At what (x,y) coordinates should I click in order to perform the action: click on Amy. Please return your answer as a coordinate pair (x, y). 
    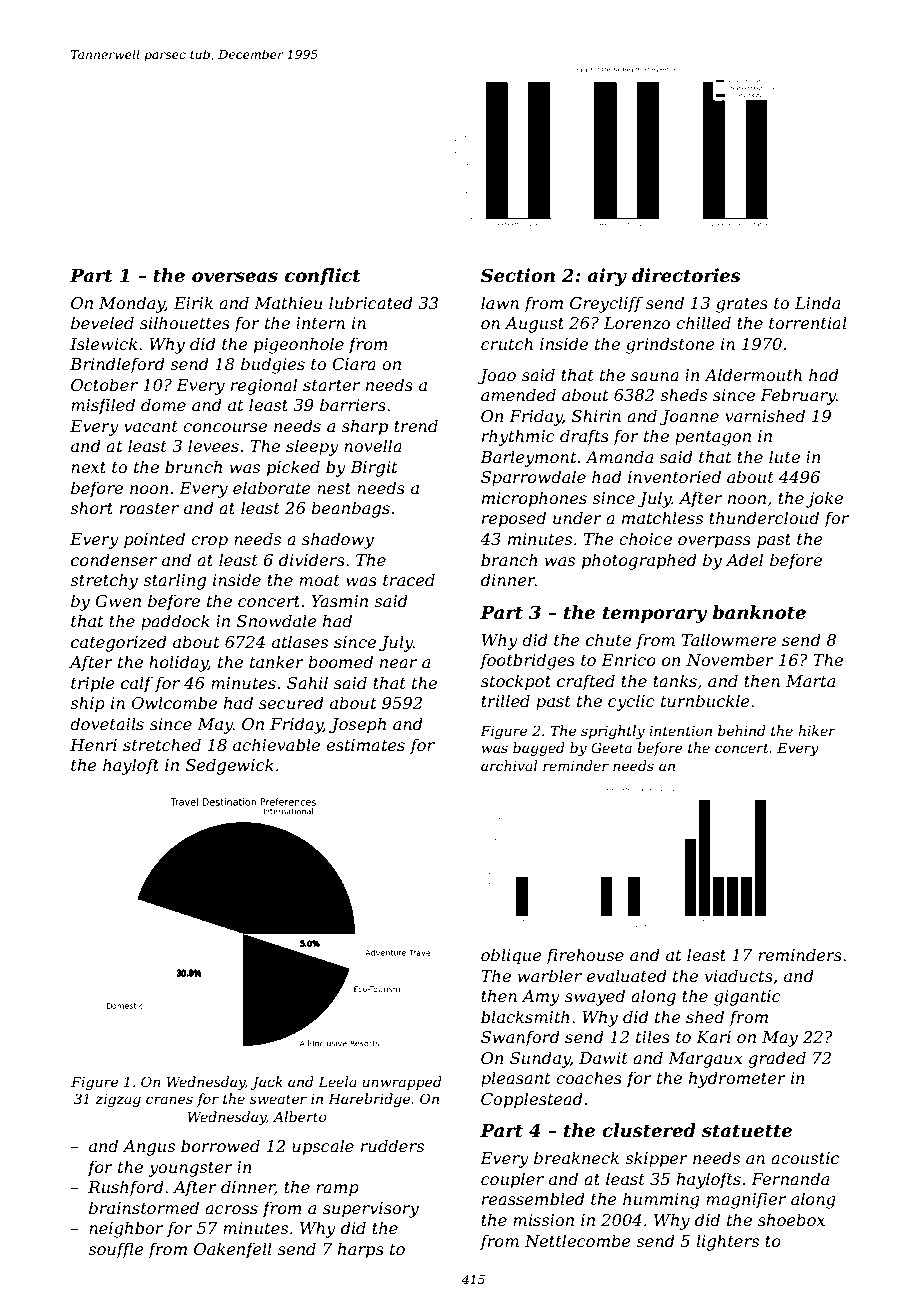
    Looking at the image, I should click on (541, 998).
